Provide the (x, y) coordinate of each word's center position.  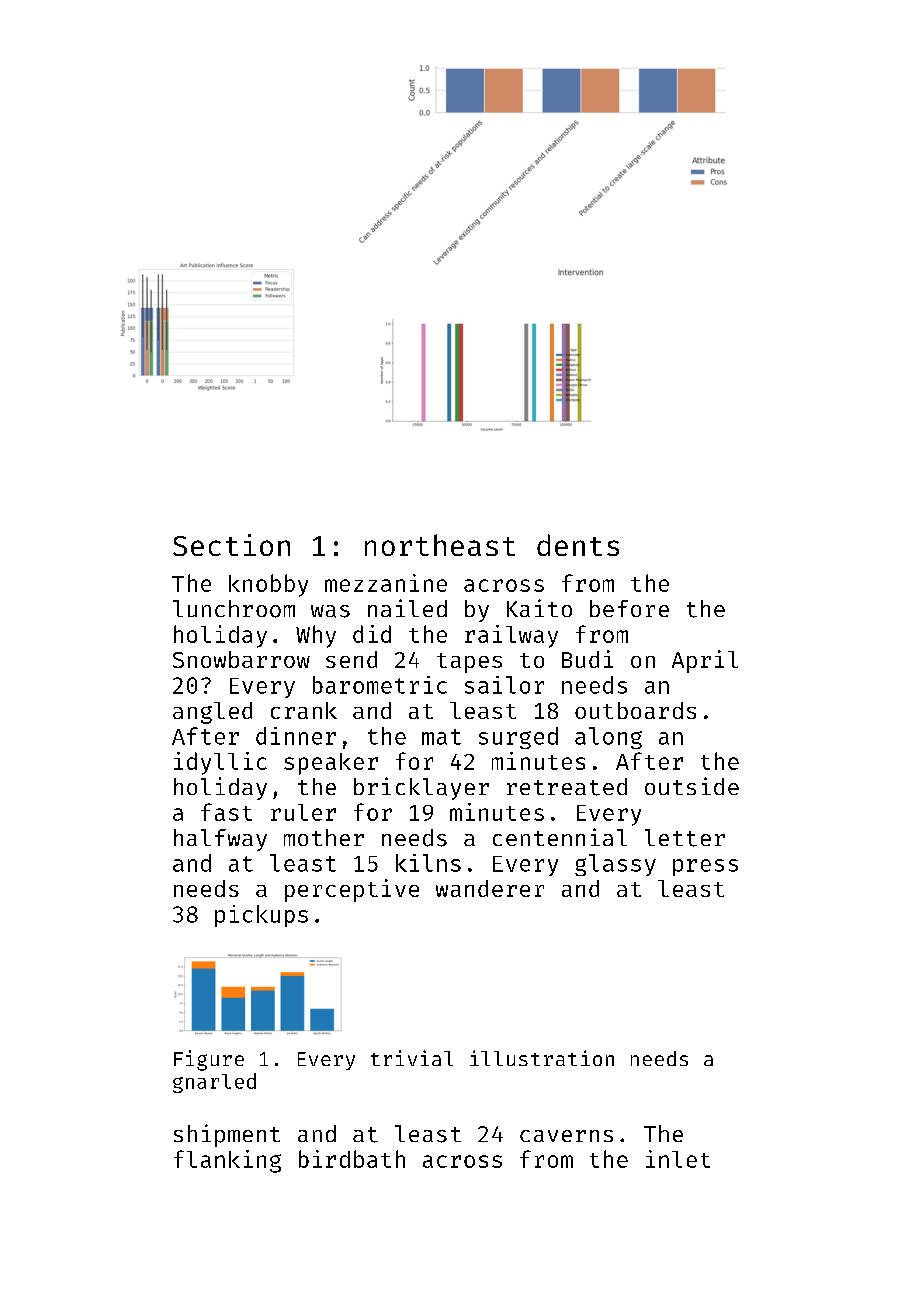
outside (692, 786)
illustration (542, 1058)
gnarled (214, 1083)
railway (511, 636)
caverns (566, 1136)
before (629, 608)
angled (212, 713)
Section (231, 545)
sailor (504, 685)
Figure (209, 1060)
